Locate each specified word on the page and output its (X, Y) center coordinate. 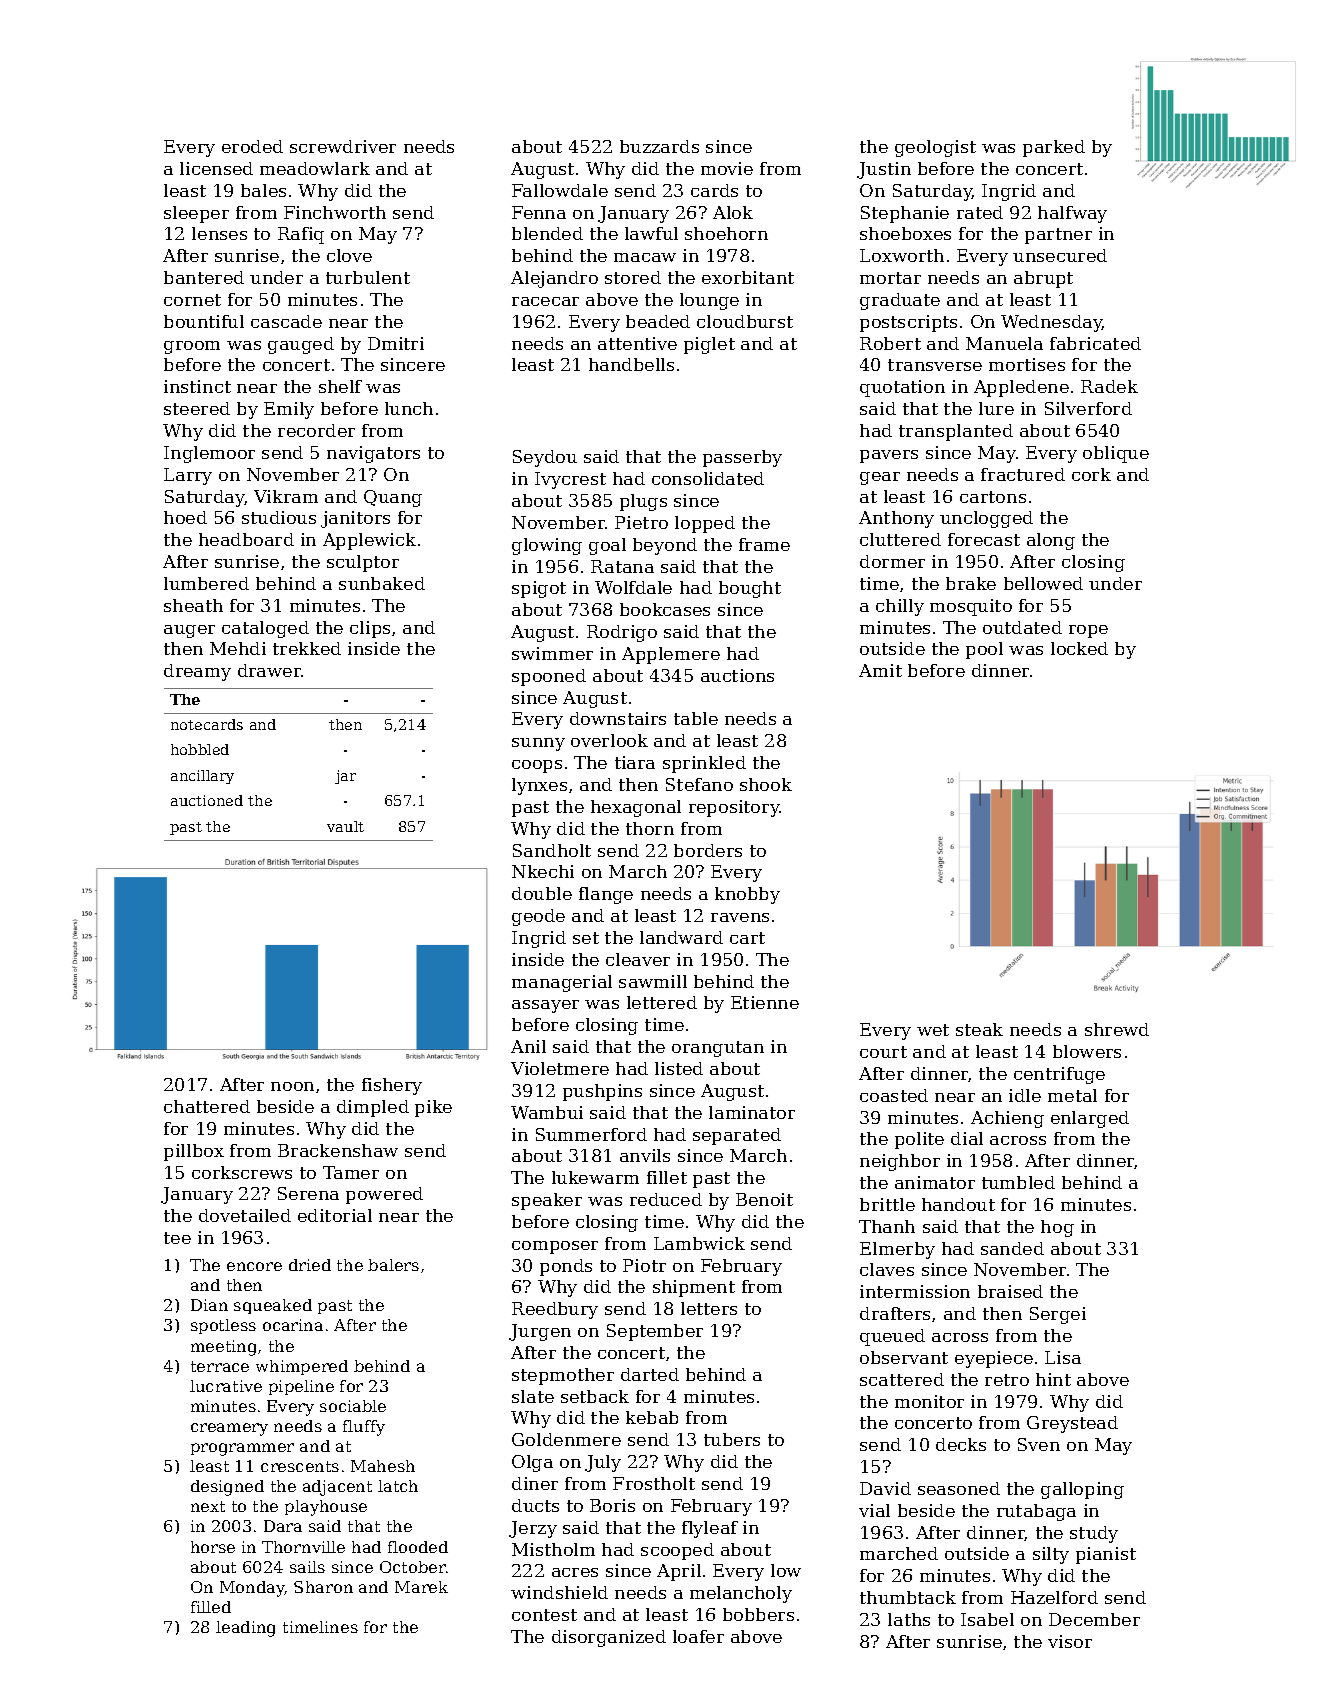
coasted (894, 1095)
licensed (216, 168)
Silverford (1088, 408)
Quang (393, 498)
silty (1051, 1555)
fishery (392, 1086)
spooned (549, 677)
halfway (1072, 214)
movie (727, 168)
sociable (353, 1406)
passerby (742, 458)
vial (874, 1510)
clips (370, 629)
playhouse (326, 1508)
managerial (562, 983)
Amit (880, 670)
